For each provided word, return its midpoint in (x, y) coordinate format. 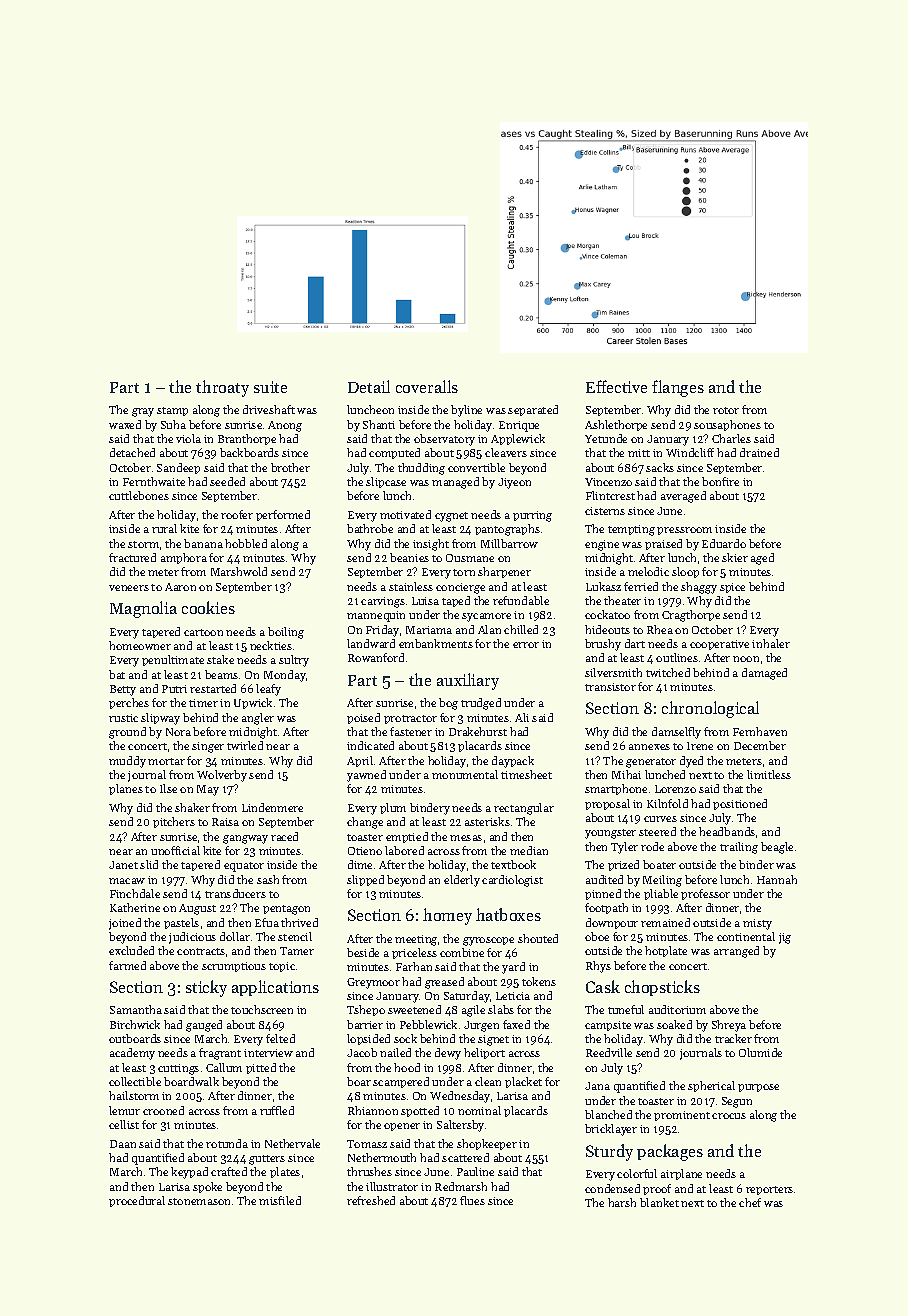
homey (447, 916)
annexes (649, 747)
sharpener (504, 572)
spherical (711, 1086)
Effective (616, 386)
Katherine (135, 907)
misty (757, 924)
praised (663, 544)
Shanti (379, 424)
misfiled (280, 1200)
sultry (294, 661)
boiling (286, 633)
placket (523, 1082)
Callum (224, 1067)
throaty (222, 388)
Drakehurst (478, 731)
